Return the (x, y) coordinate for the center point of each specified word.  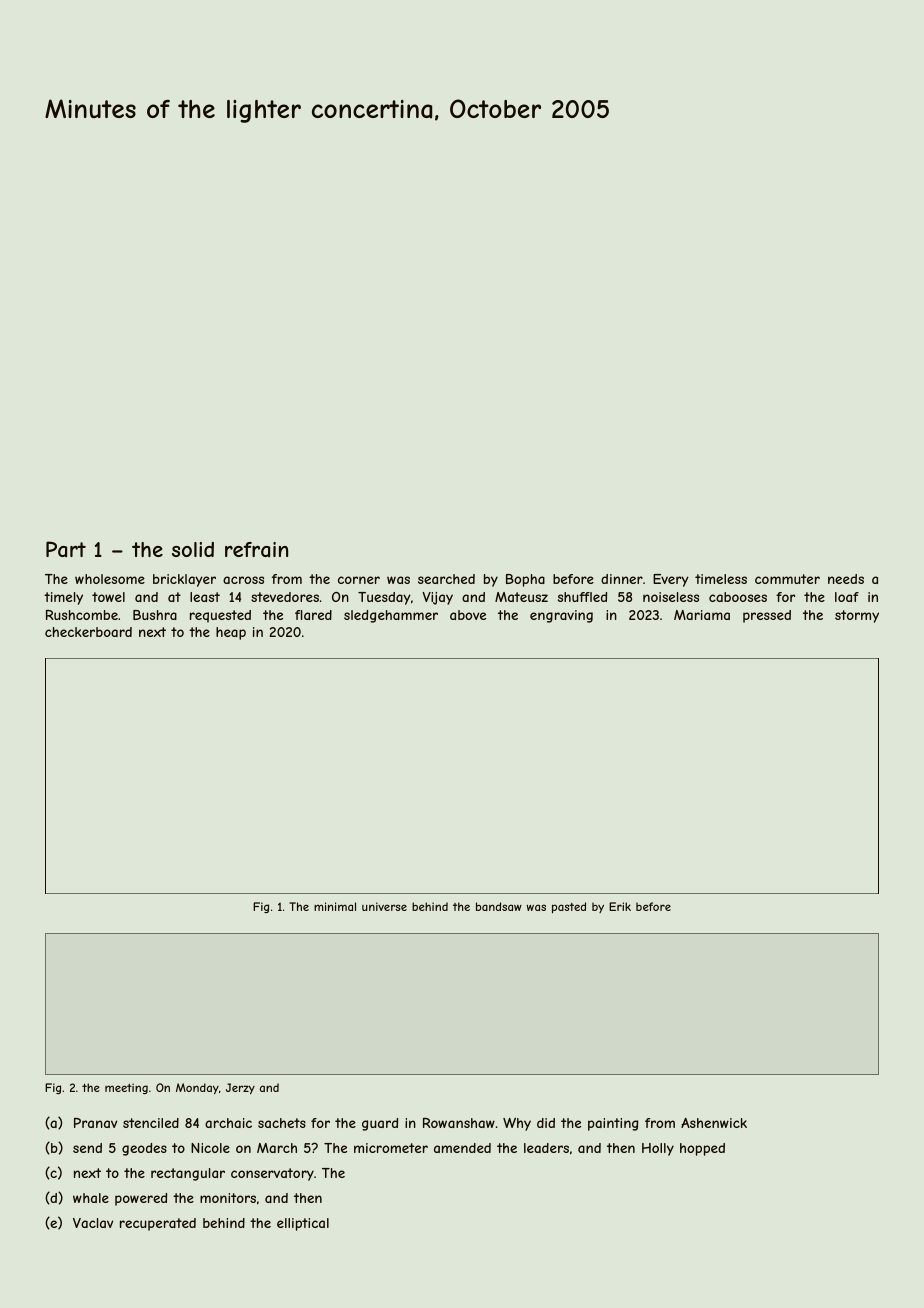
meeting (126, 1088)
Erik (620, 906)
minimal (335, 906)
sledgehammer (391, 616)
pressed (767, 616)
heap (231, 633)
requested (220, 616)
